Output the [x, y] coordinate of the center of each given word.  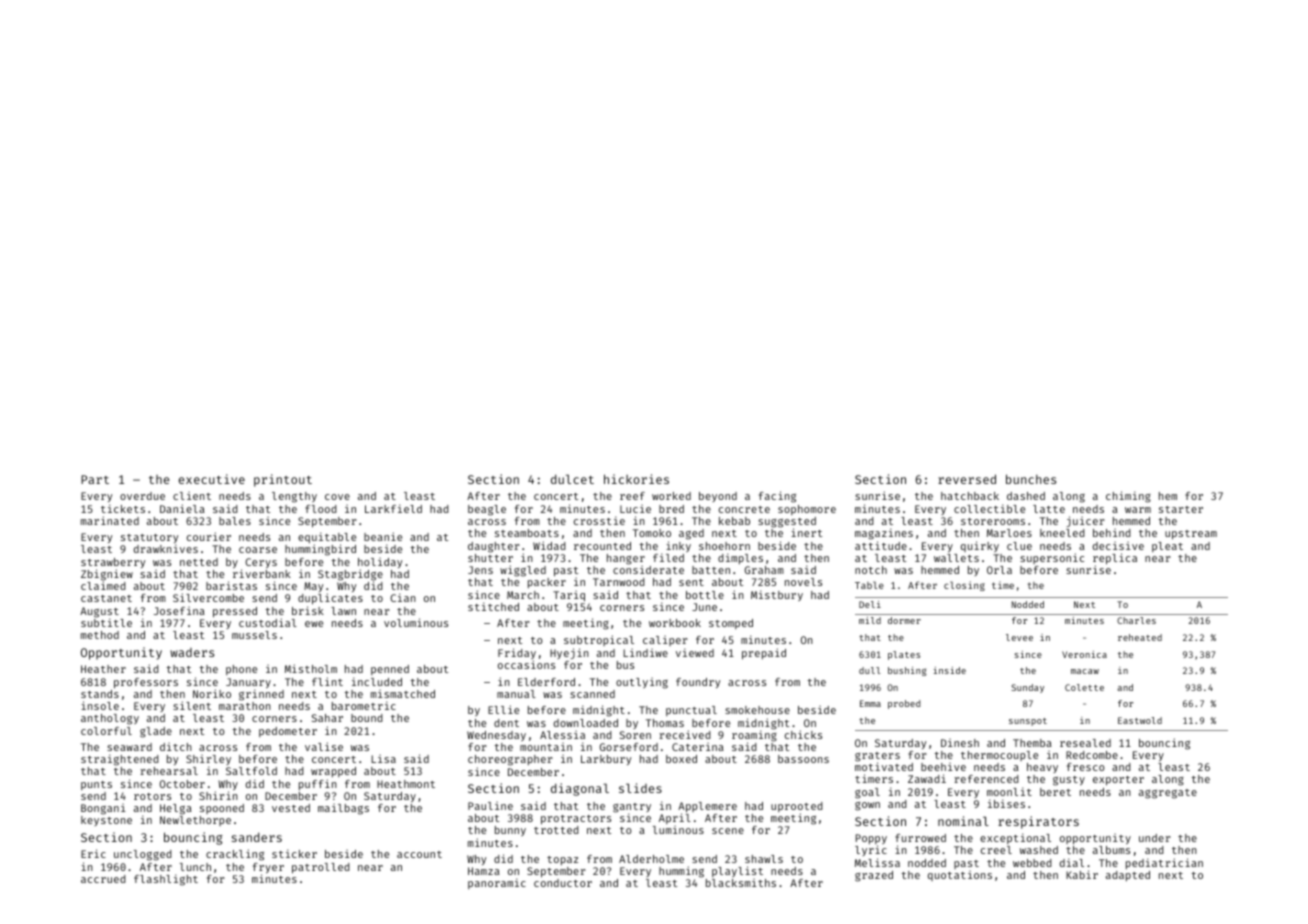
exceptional [1015, 838]
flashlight [166, 880]
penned [390, 670]
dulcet [572, 479]
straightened [120, 760]
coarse [258, 550]
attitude [881, 545]
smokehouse [757, 710]
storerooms [993, 521]
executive [212, 479]
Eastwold [1140, 720]
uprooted [797, 807]
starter [1181, 509]
